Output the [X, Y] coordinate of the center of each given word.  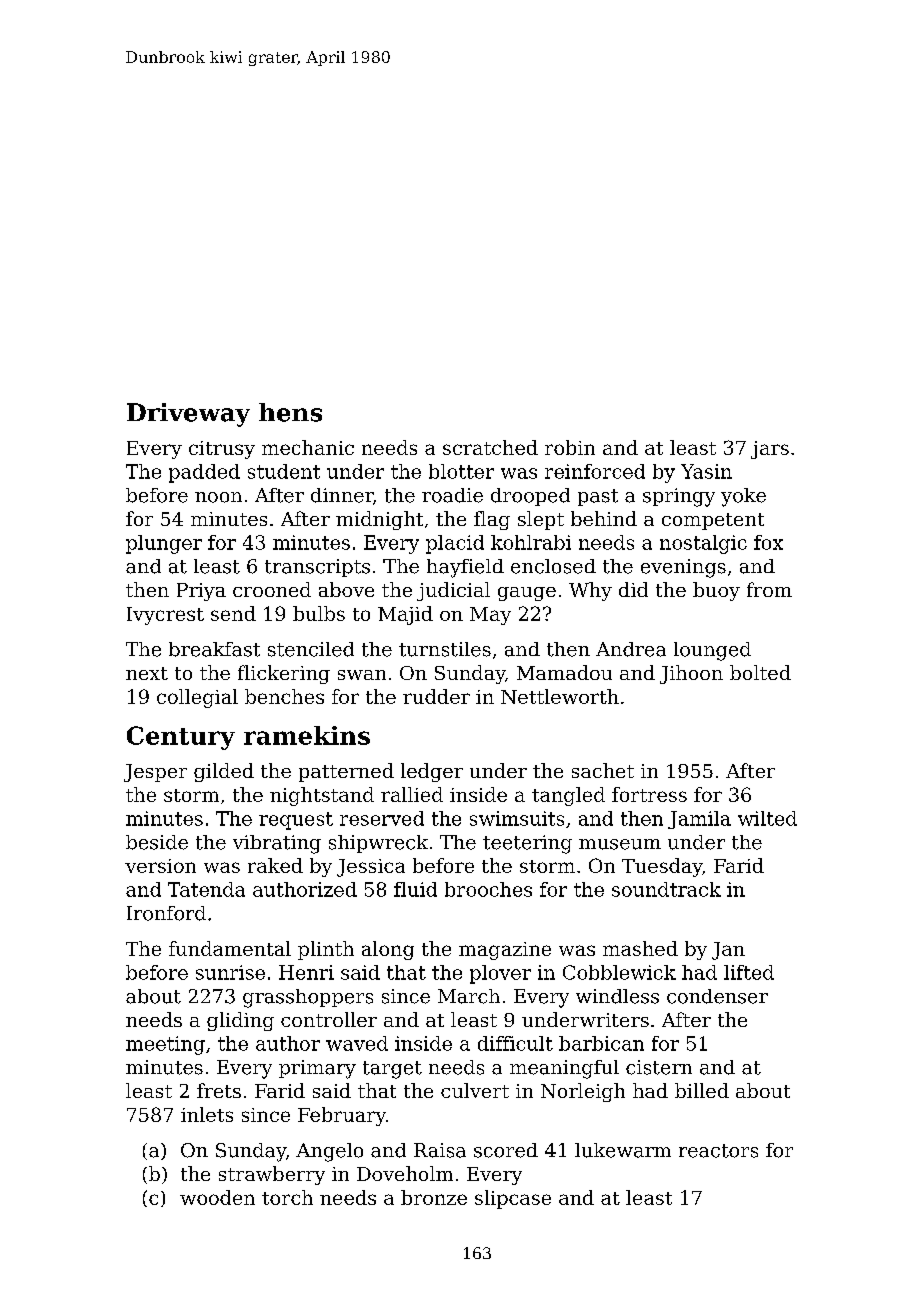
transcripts [317, 568]
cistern [659, 1067]
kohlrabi [531, 542]
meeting [165, 1045]
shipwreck [378, 844]
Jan [728, 951]
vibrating [277, 844]
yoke [743, 497]
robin [570, 447]
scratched [490, 447]
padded [204, 473]
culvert [475, 1090]
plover [500, 974]
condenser [717, 996]
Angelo [329, 1152]
